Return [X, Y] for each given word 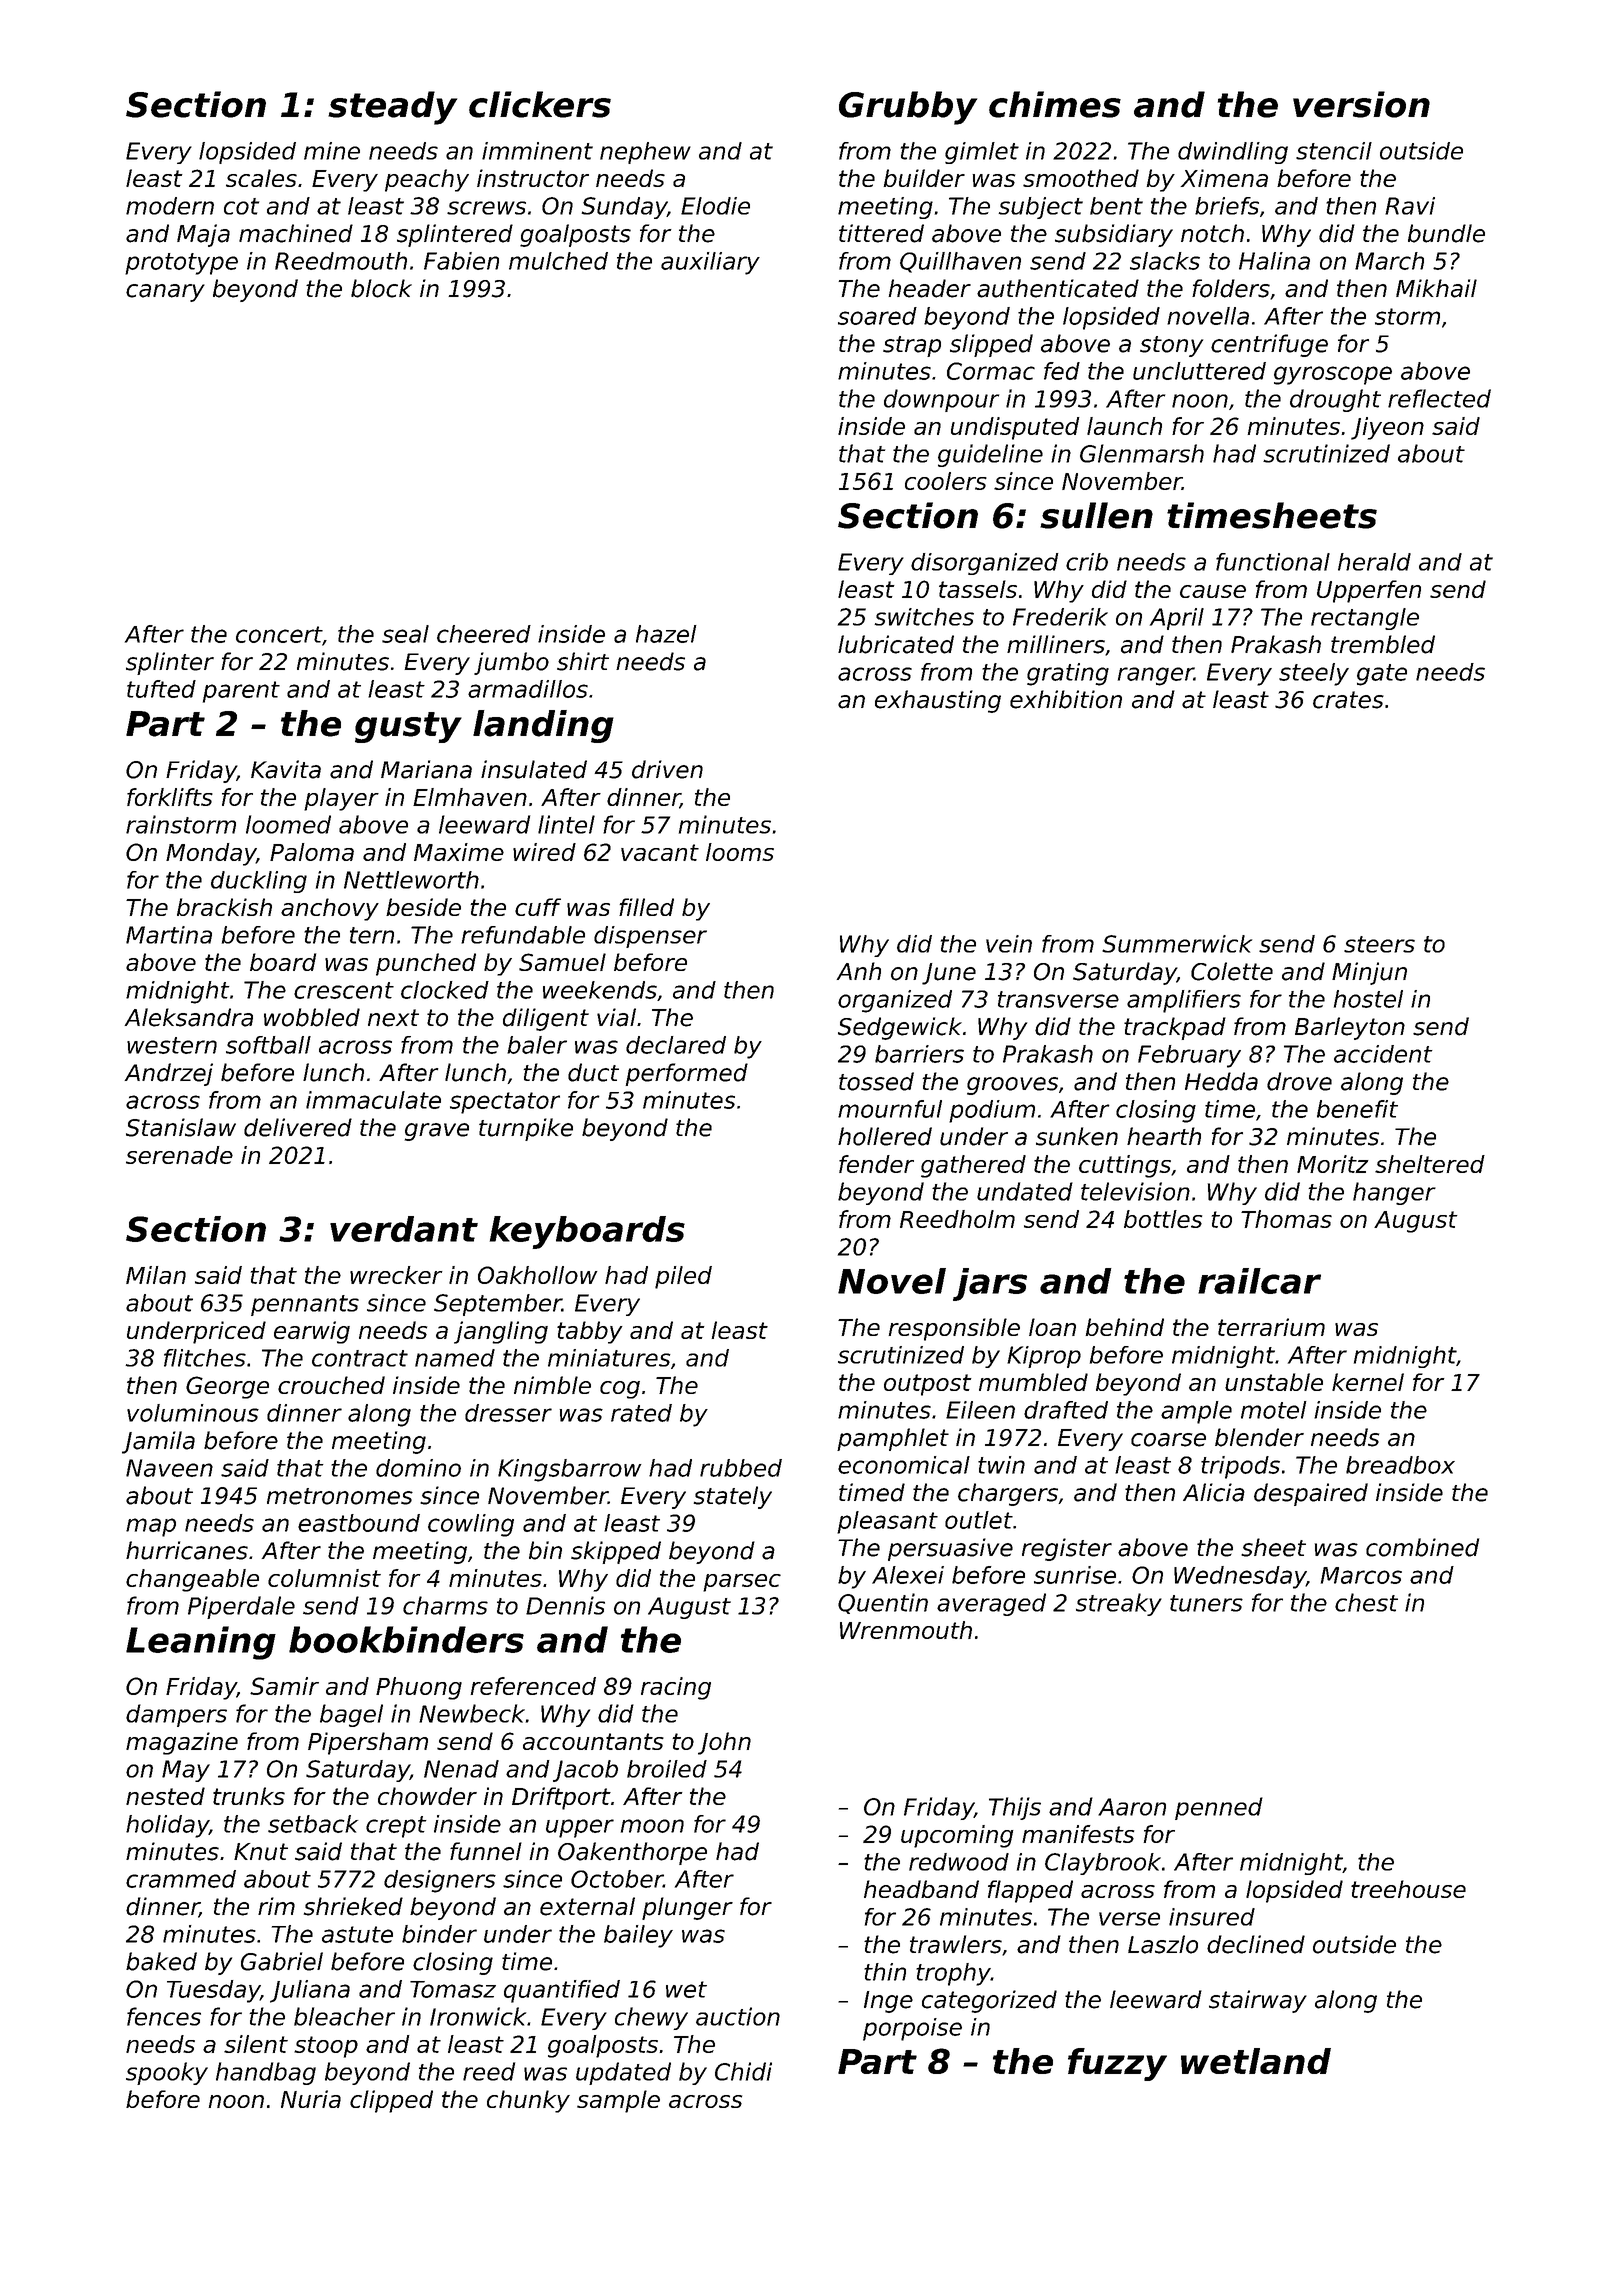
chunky [528, 2101]
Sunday [624, 208]
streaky [1119, 1604]
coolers [946, 481]
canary [165, 293]
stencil [1334, 151]
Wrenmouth [906, 1630]
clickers [540, 104]
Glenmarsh [1142, 453]
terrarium [1271, 1327]
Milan [156, 1275]
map [151, 1527]
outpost [928, 1385]
